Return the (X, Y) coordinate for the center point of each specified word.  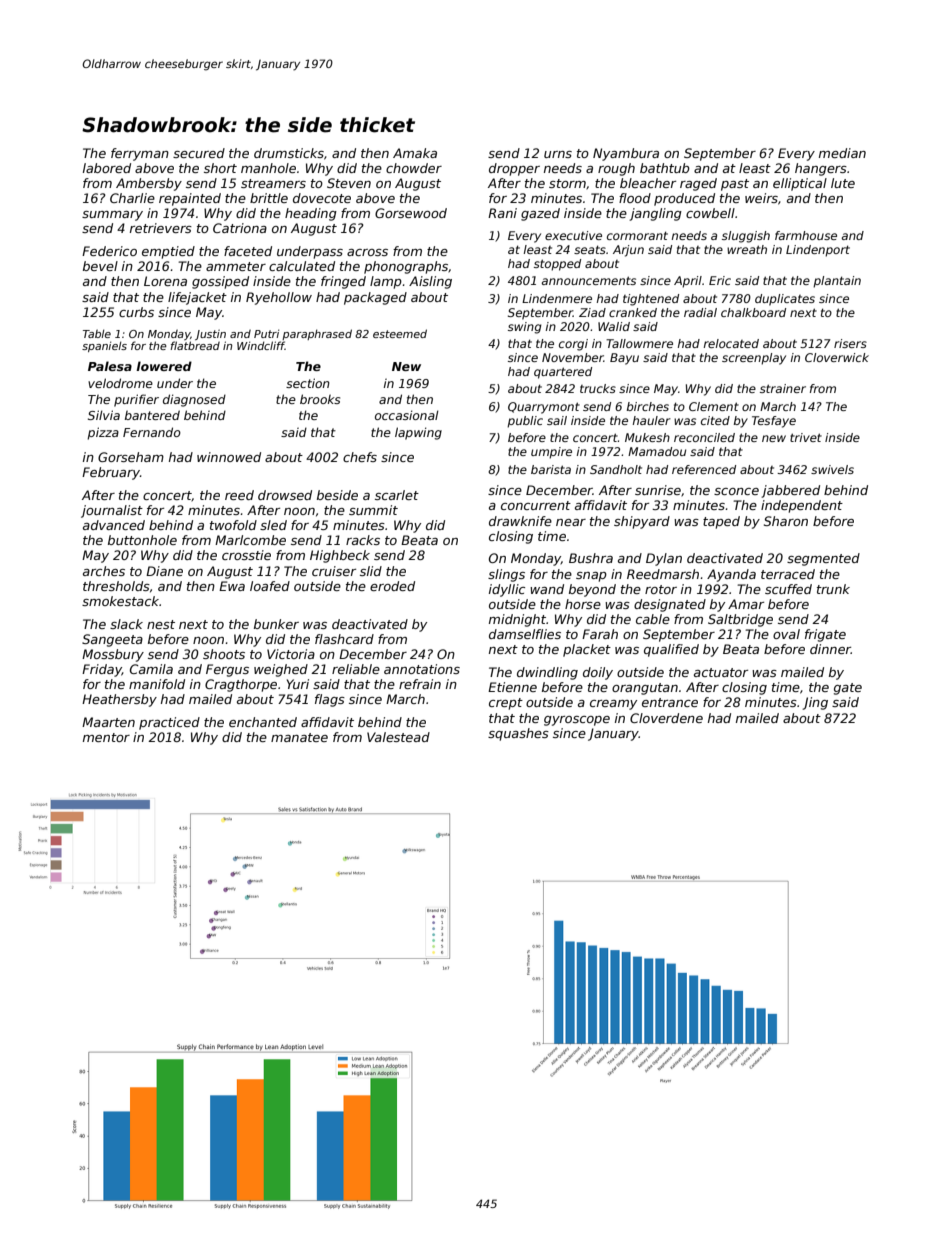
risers (850, 343)
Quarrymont (544, 408)
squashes (518, 734)
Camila (151, 669)
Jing (815, 703)
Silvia (104, 415)
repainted (190, 199)
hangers (821, 169)
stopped (557, 265)
